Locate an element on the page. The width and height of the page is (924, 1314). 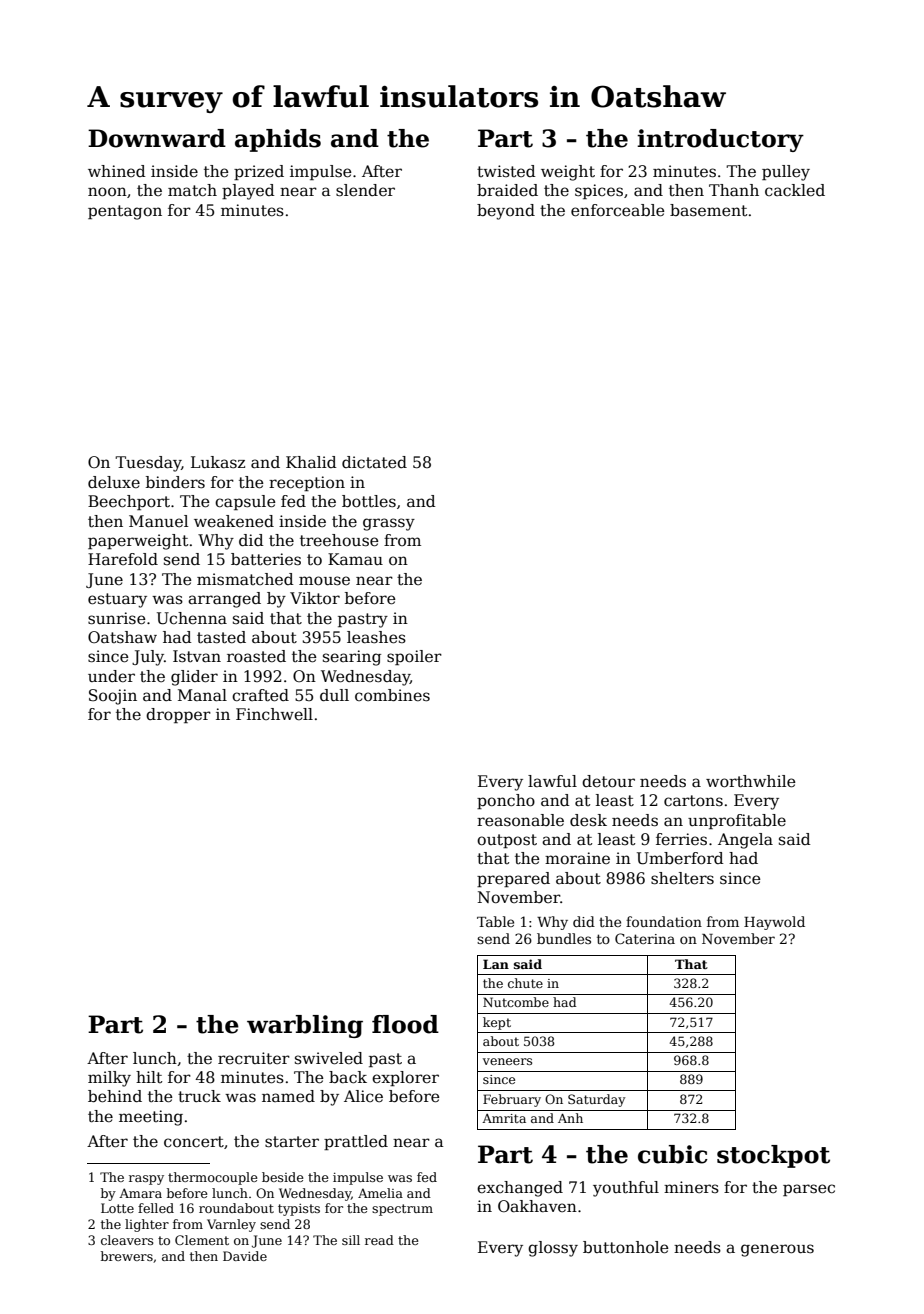
truck is located at coordinates (199, 1096).
